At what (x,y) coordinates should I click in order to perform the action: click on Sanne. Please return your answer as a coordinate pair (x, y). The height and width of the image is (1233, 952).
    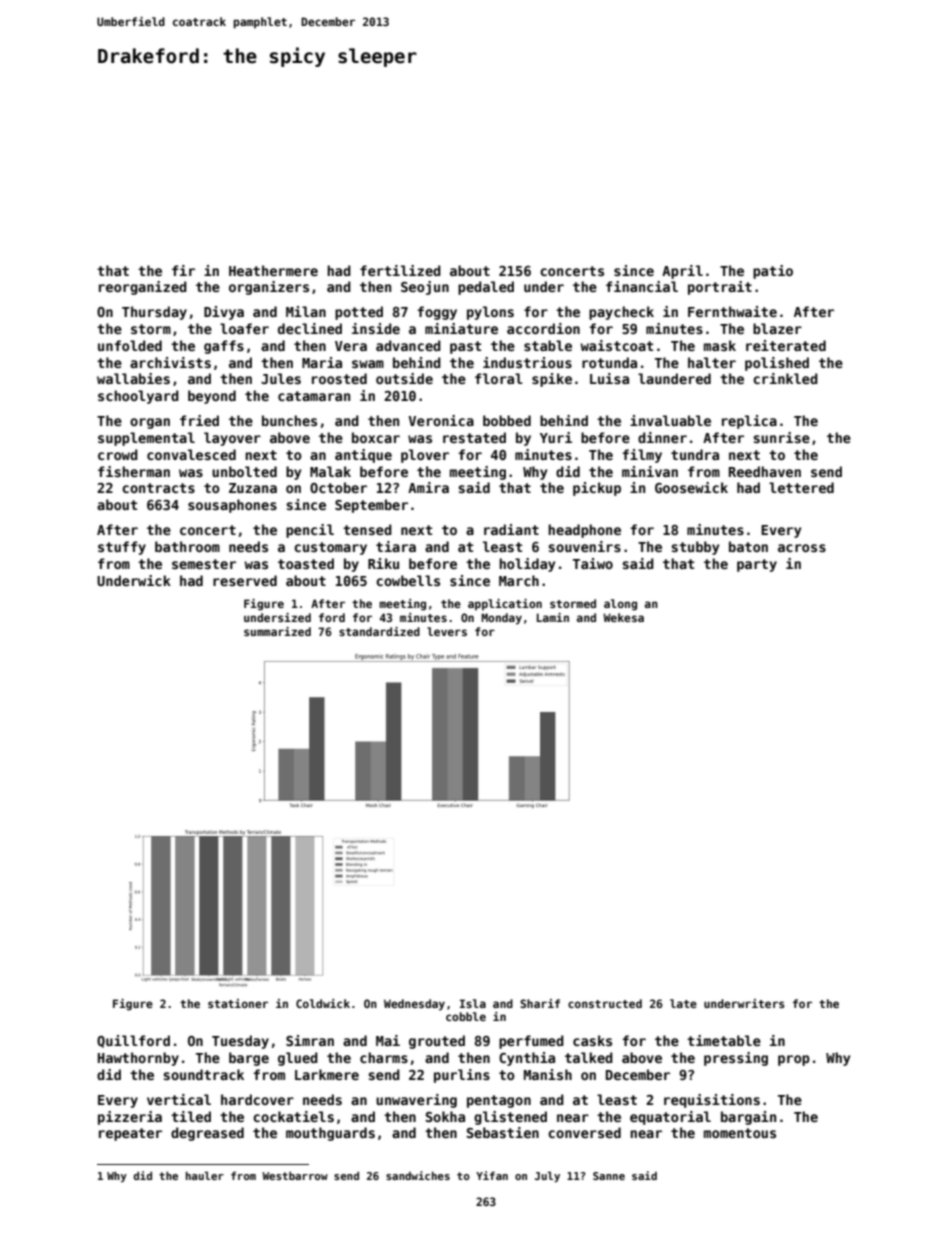
    Looking at the image, I should click on (609, 1176).
